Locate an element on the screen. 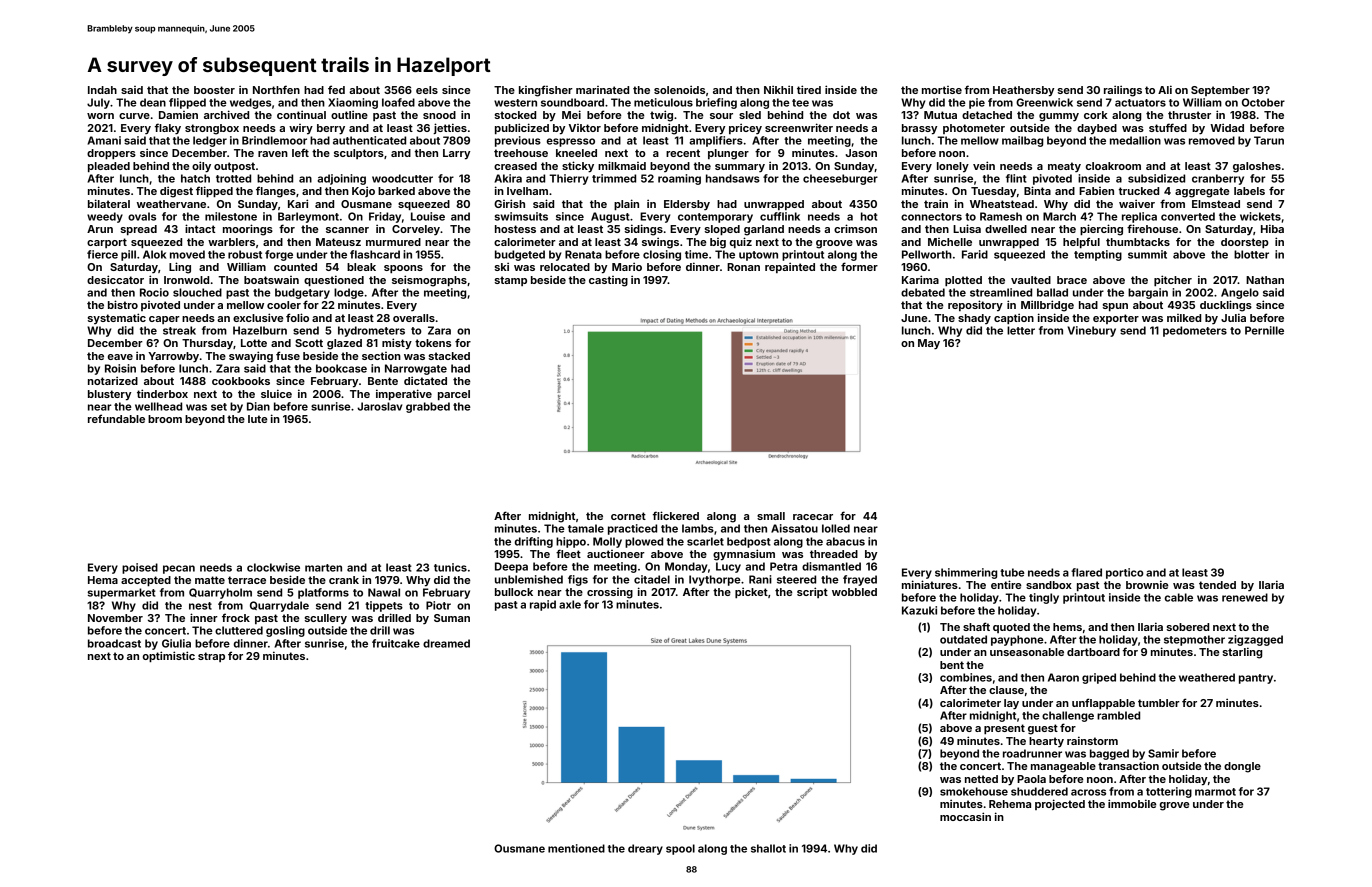 The height and width of the screenshot is (887, 1372). auctioneer is located at coordinates (616, 554).
